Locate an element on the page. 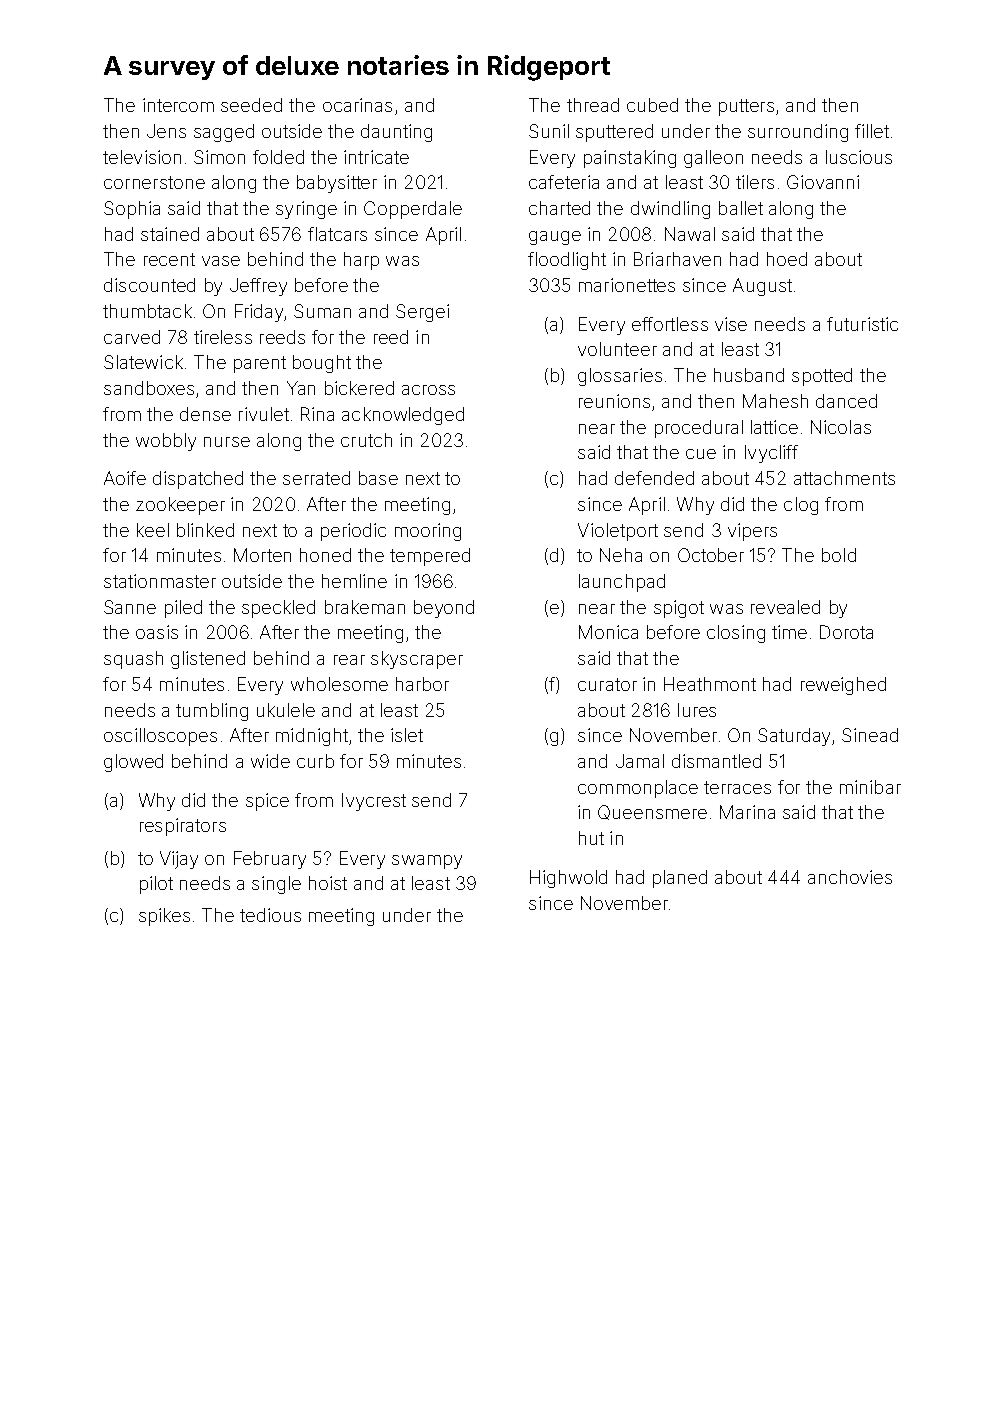  tedious is located at coordinates (270, 915).
